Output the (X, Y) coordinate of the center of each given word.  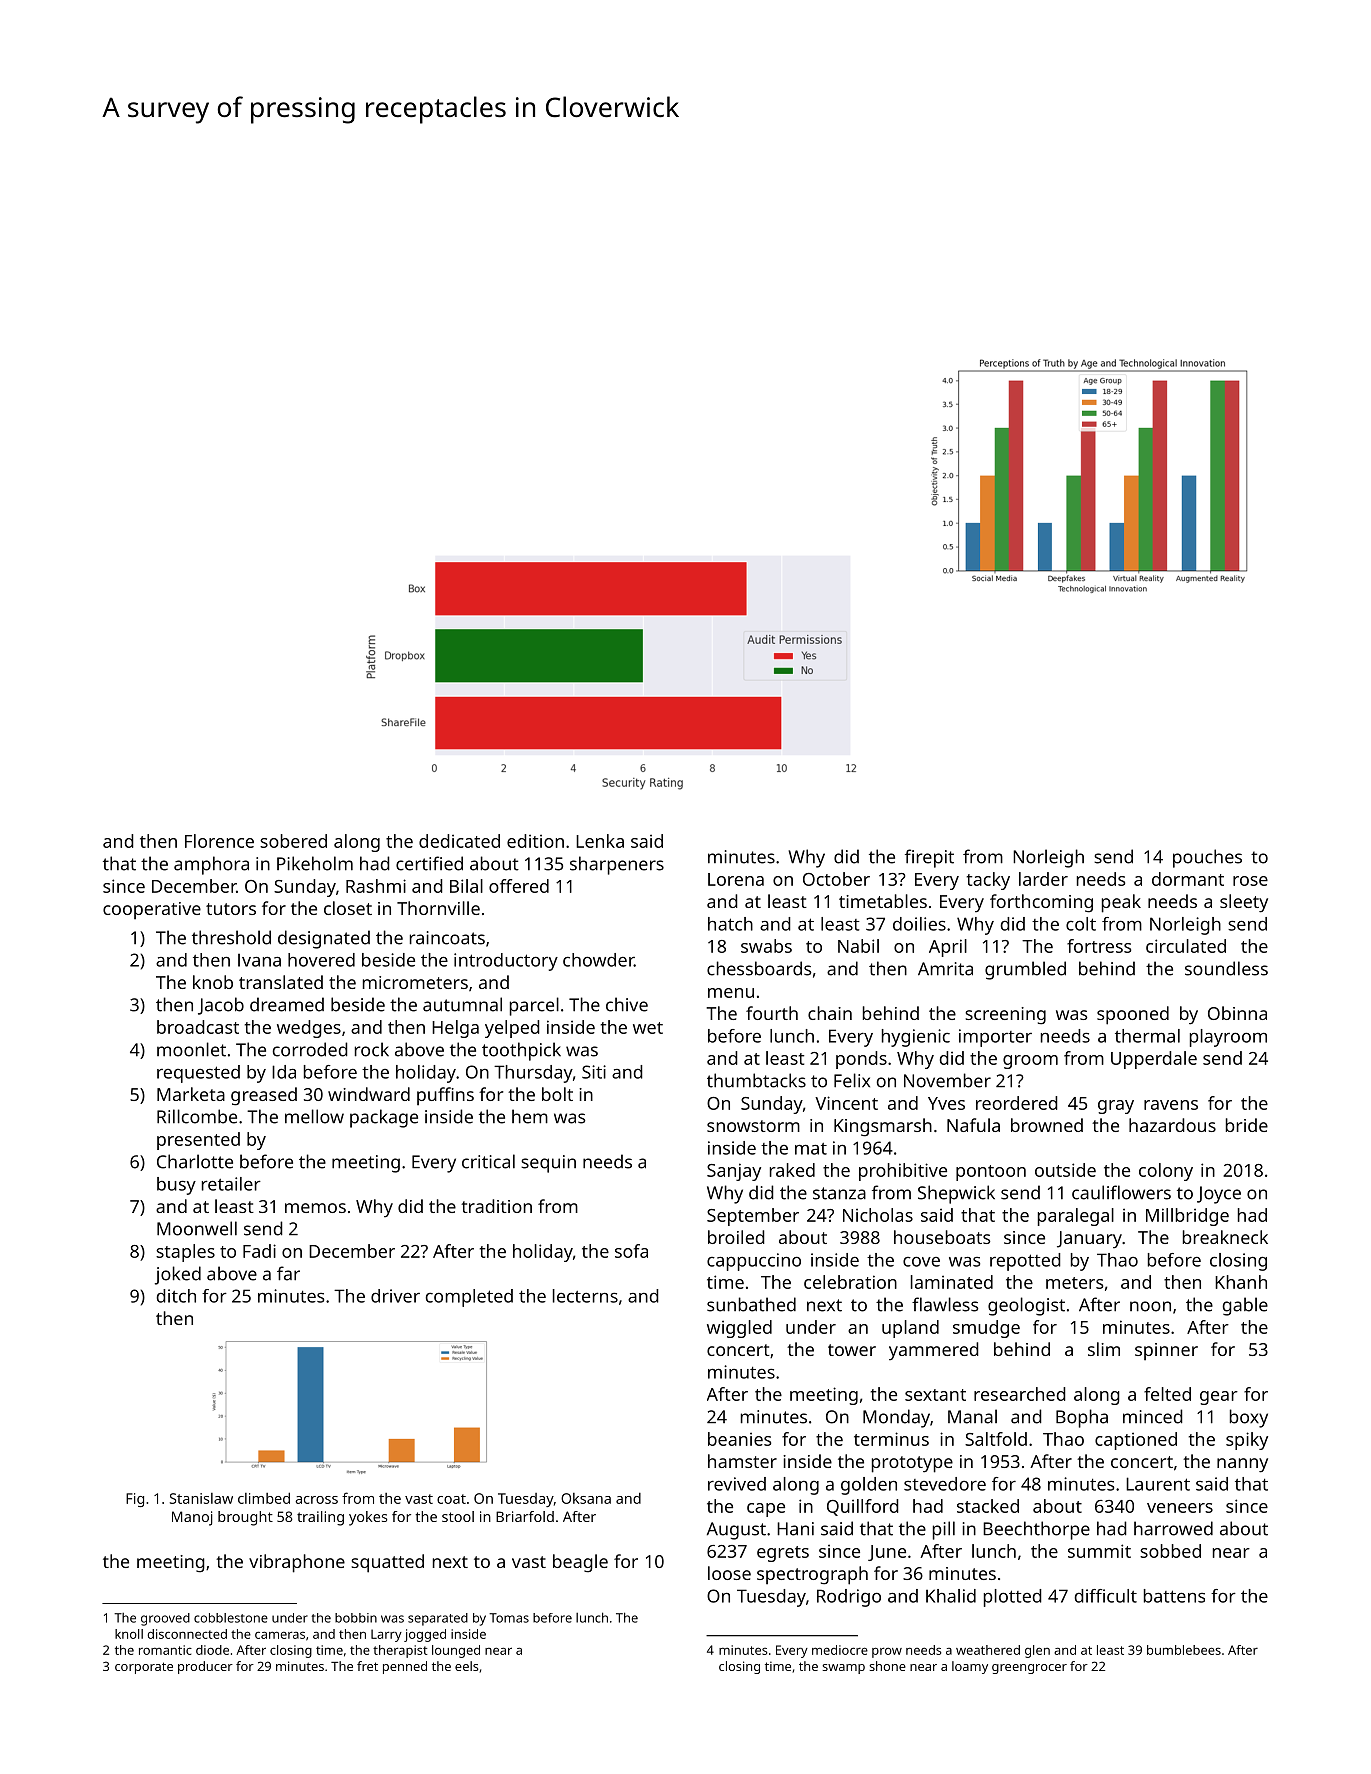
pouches (1207, 858)
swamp (843, 1669)
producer (205, 1667)
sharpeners (617, 865)
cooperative (152, 911)
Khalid (951, 1596)
